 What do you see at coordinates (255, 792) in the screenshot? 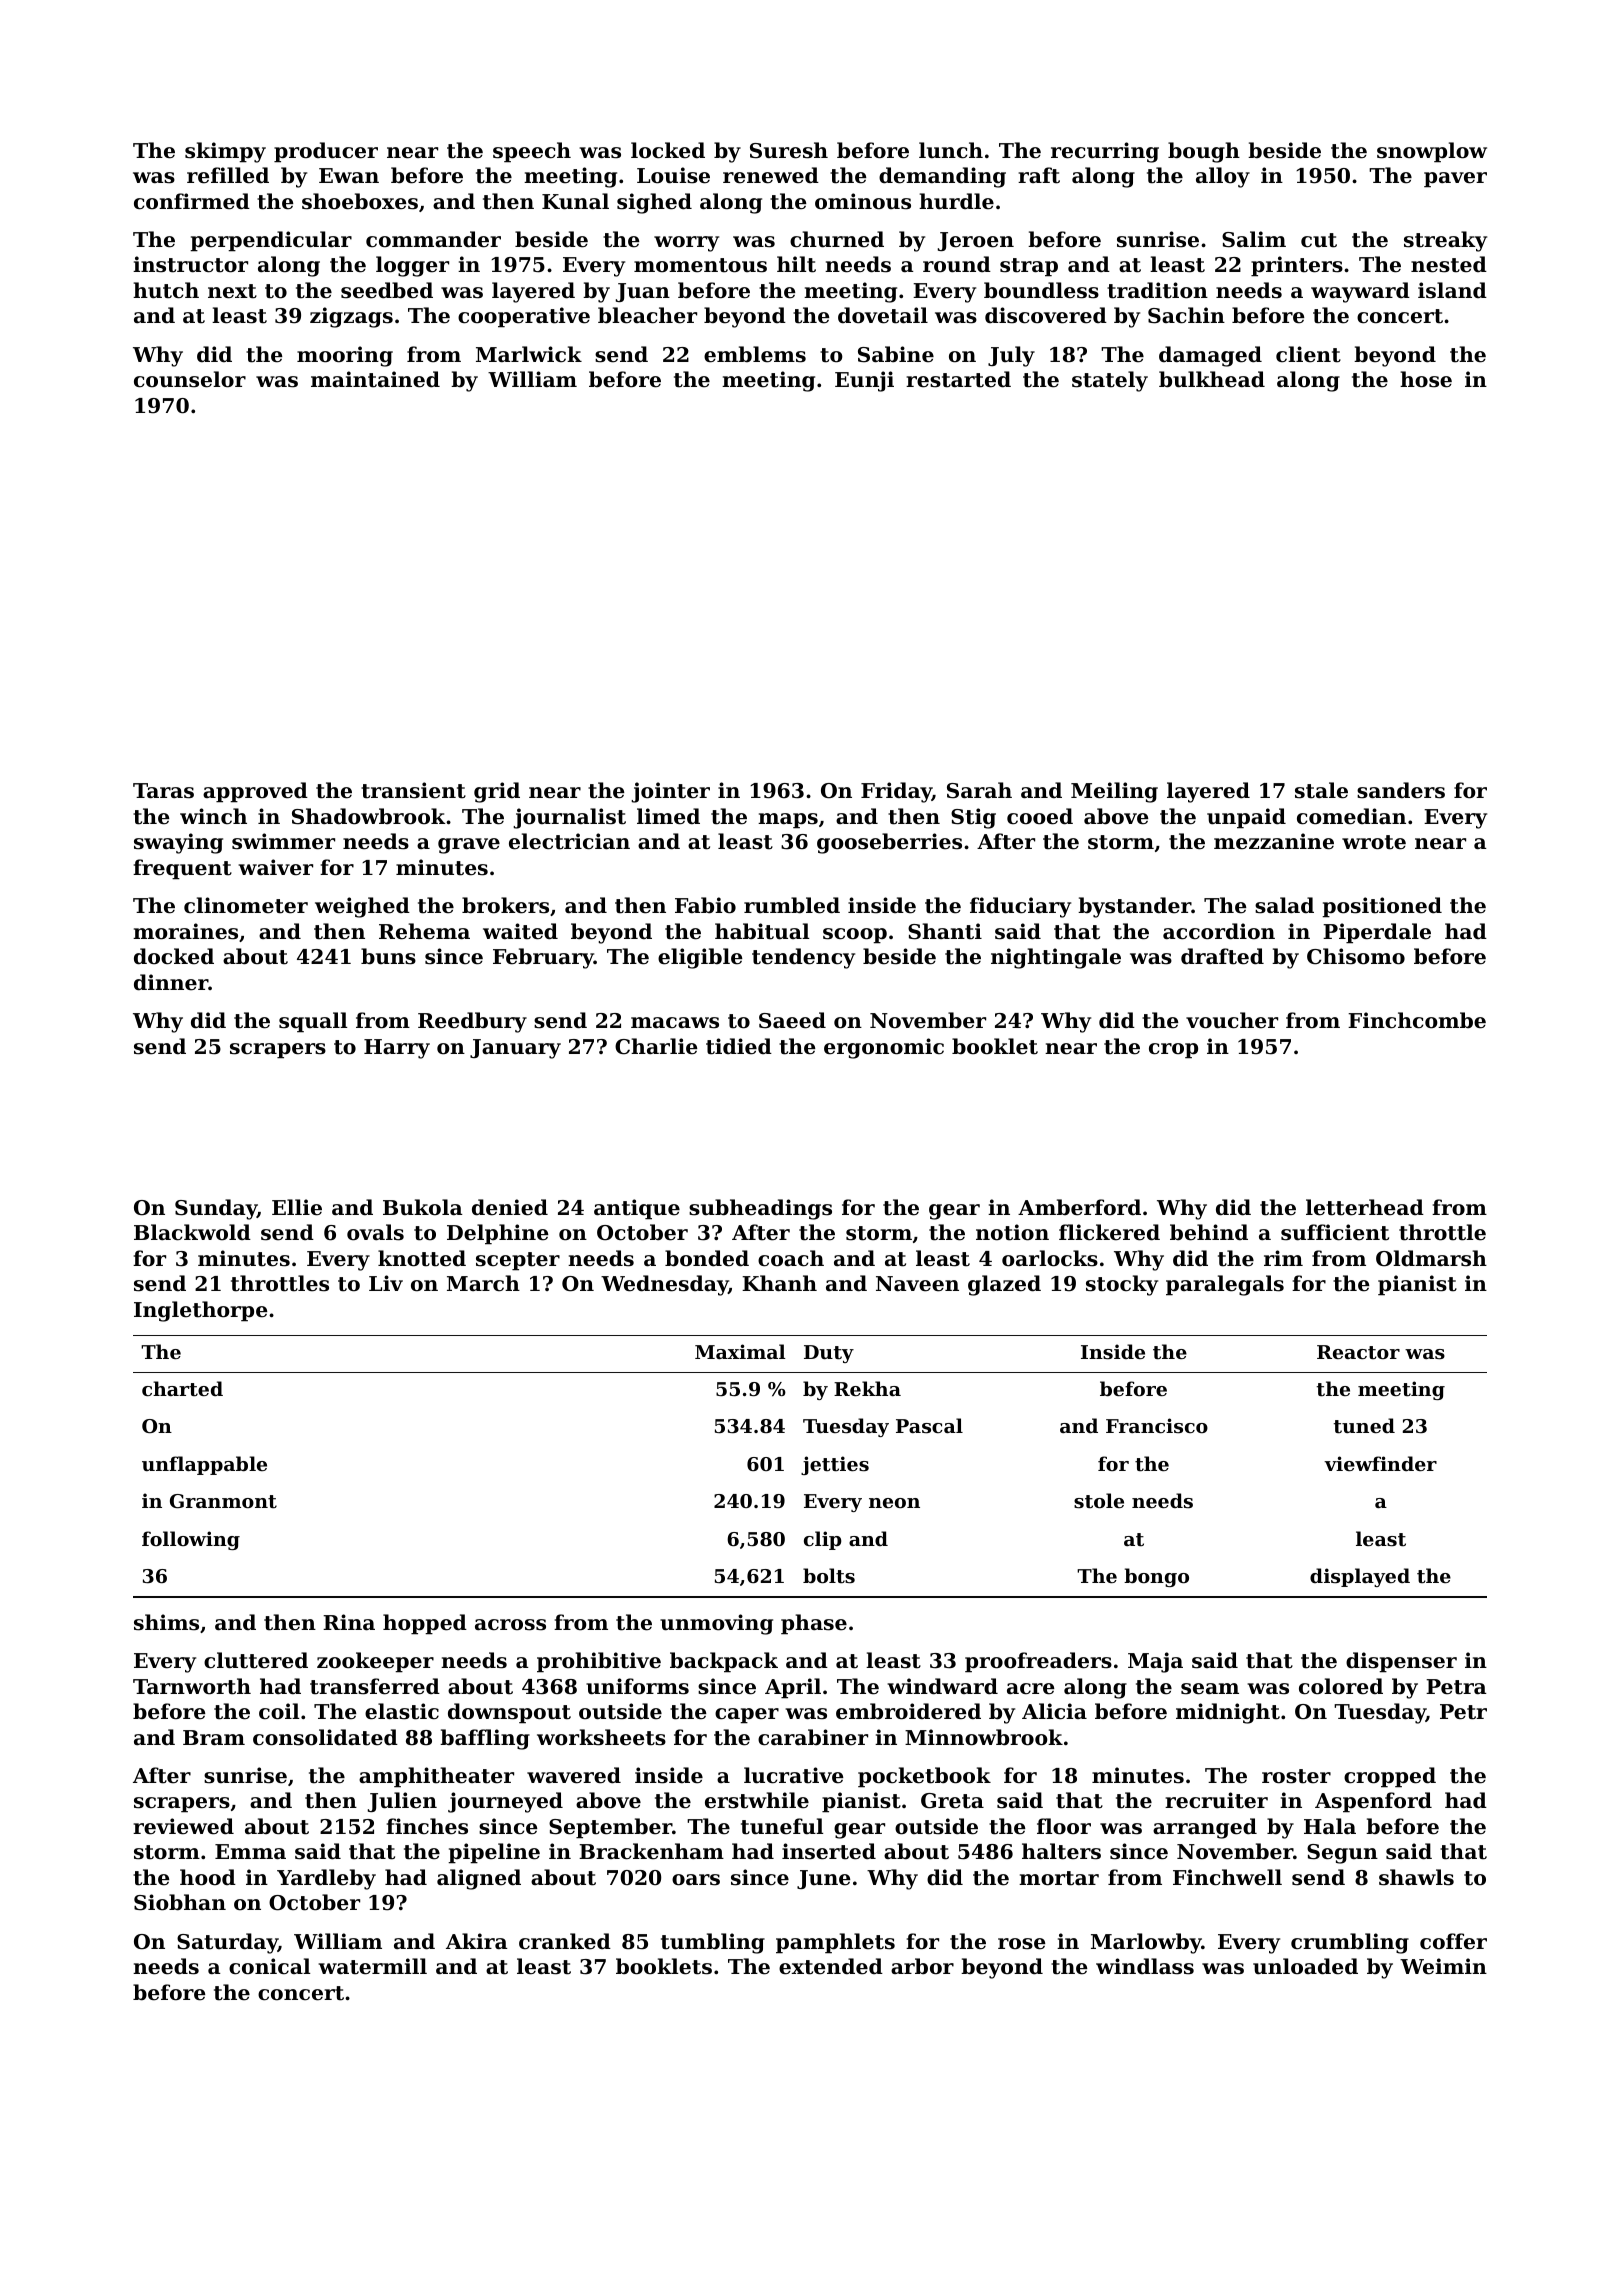
I see `approved` at bounding box center [255, 792].
